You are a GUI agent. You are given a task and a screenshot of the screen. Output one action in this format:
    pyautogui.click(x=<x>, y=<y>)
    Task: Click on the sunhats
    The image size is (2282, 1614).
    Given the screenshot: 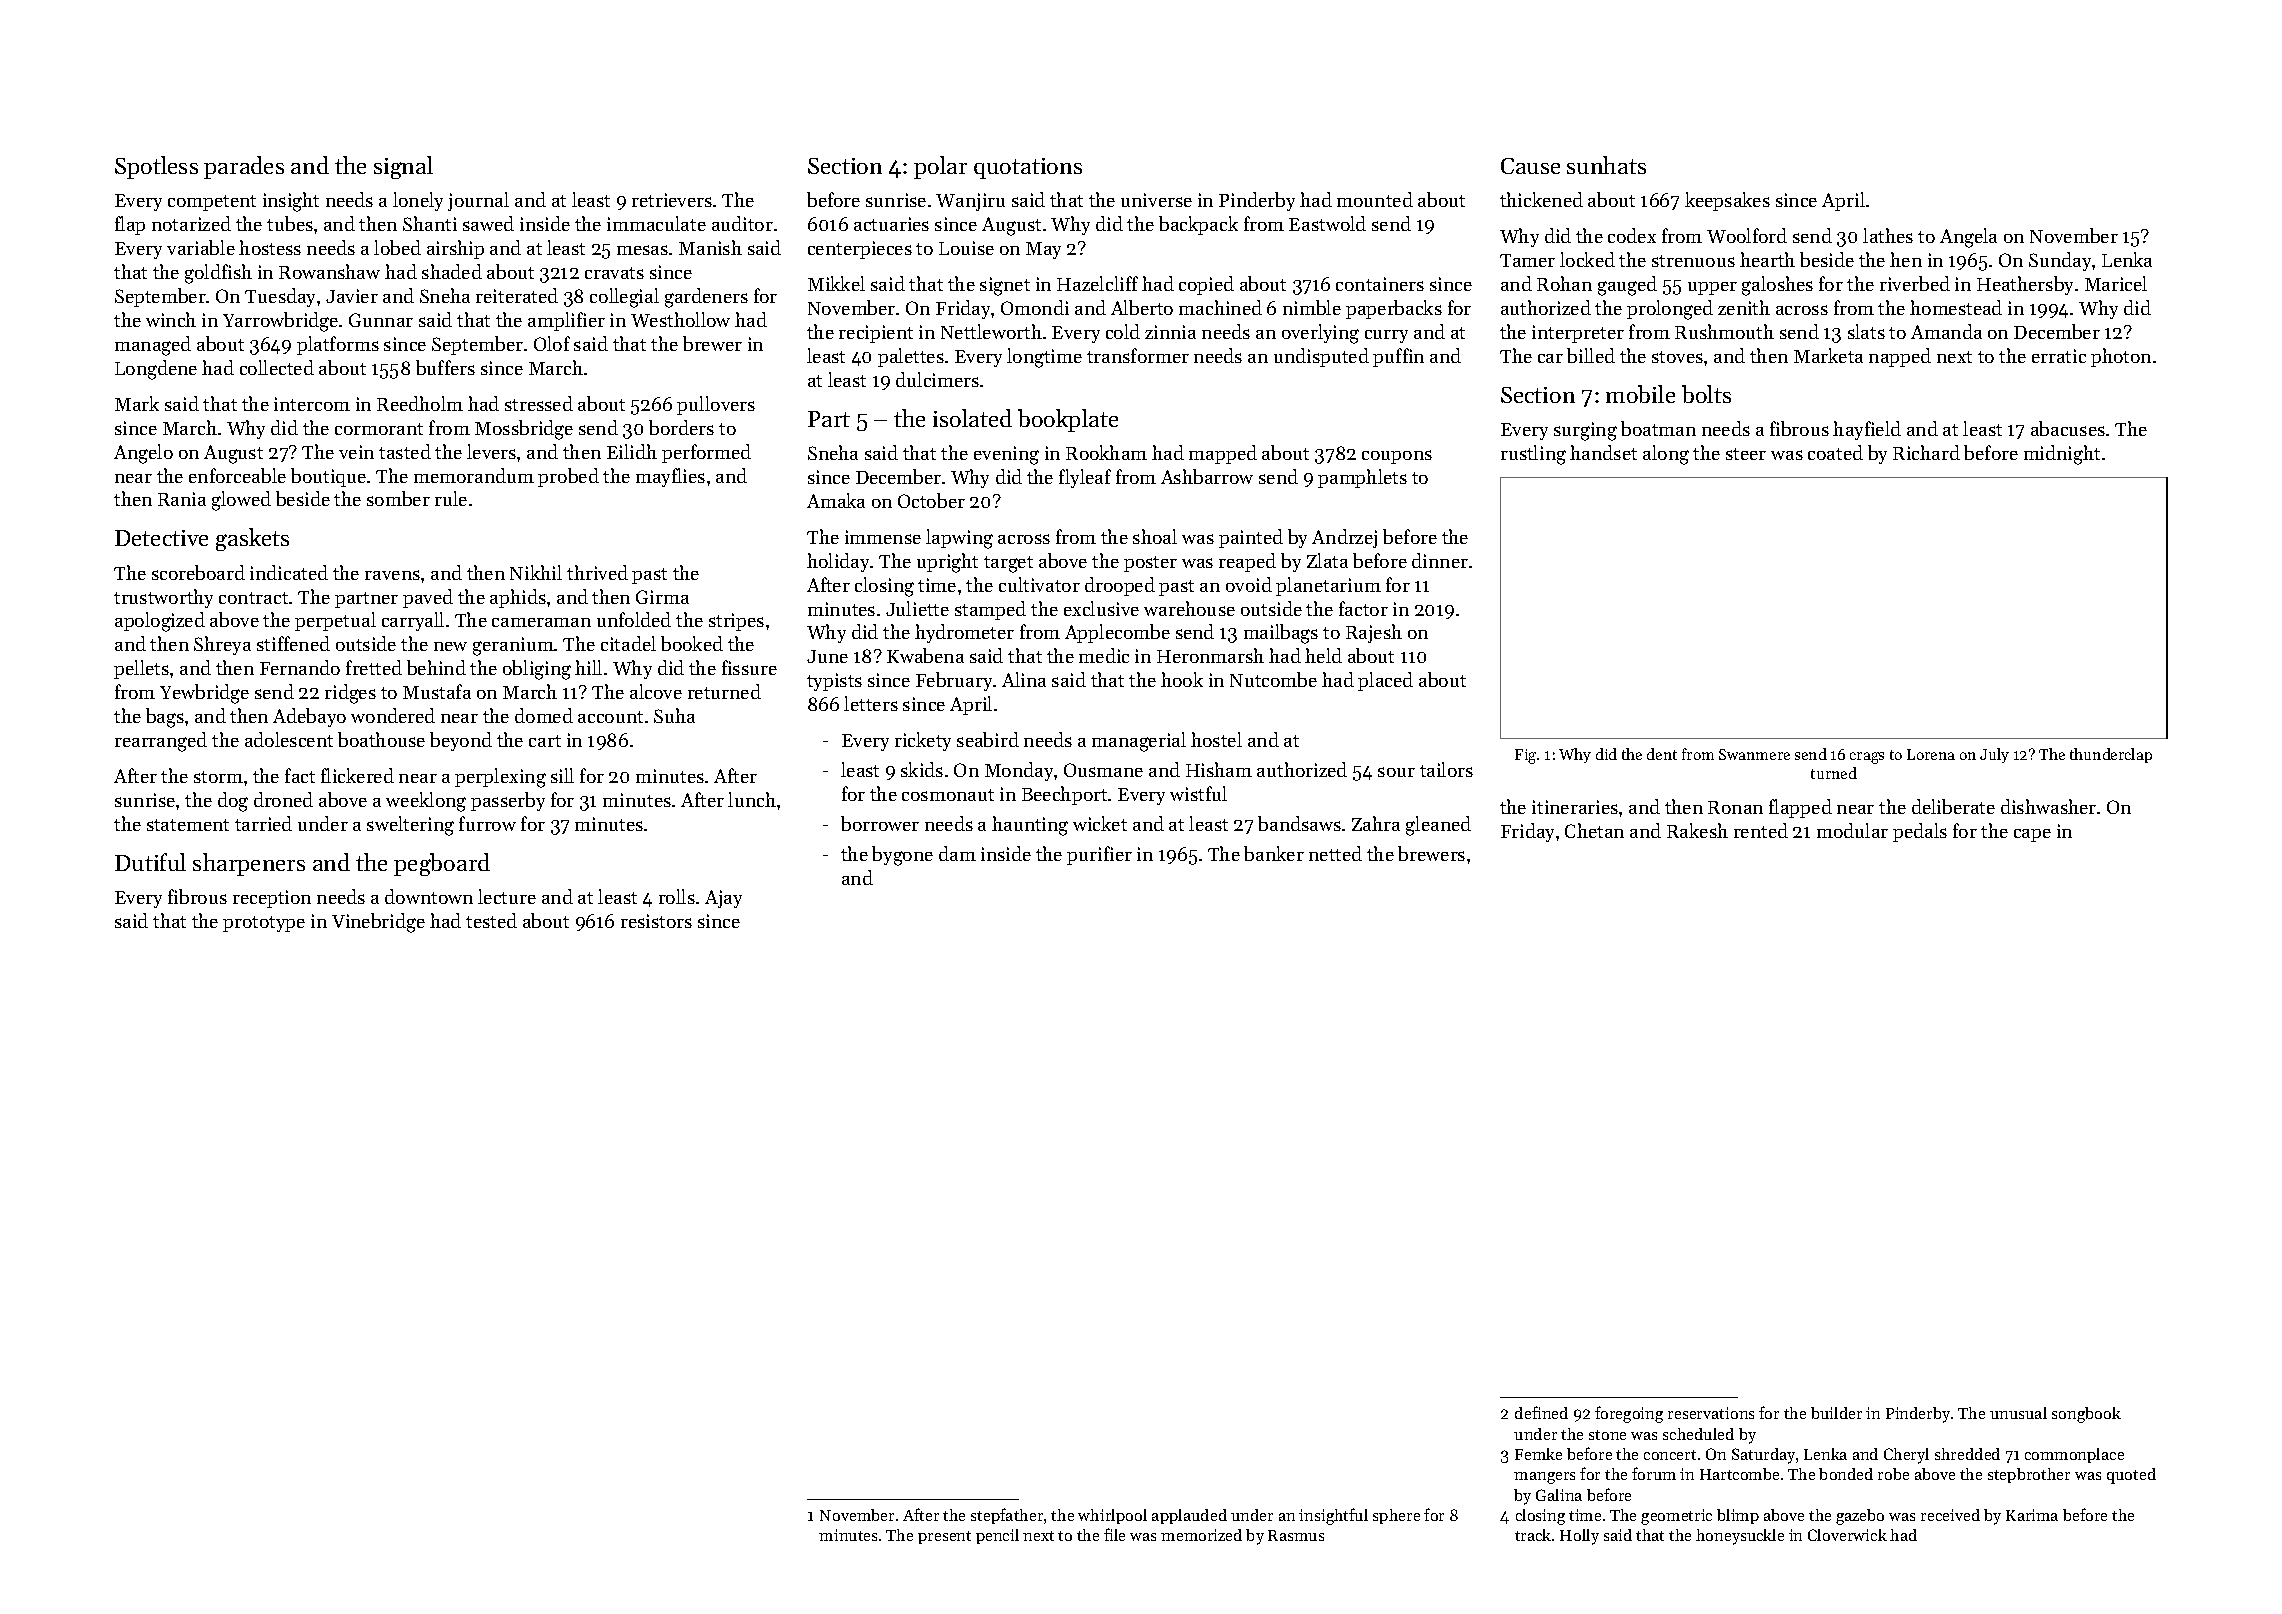 What is the action you would take?
    pyautogui.click(x=1606, y=165)
